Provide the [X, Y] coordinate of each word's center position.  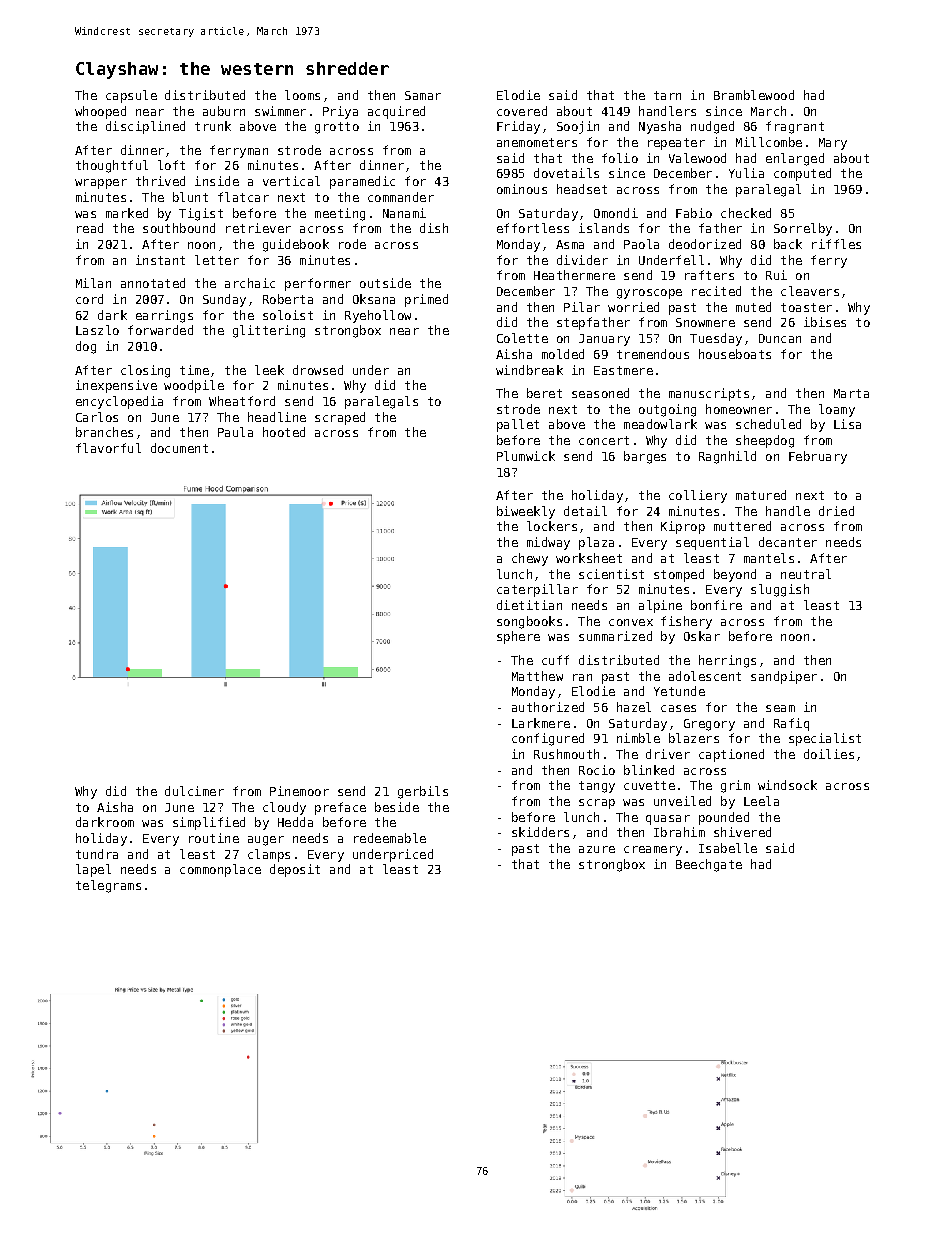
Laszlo [97, 330]
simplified [209, 823]
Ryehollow [378, 316]
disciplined [145, 127]
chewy [530, 559]
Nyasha [660, 127]
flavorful [108, 448]
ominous [522, 189]
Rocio [597, 770]
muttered [742, 526]
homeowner [739, 409]
